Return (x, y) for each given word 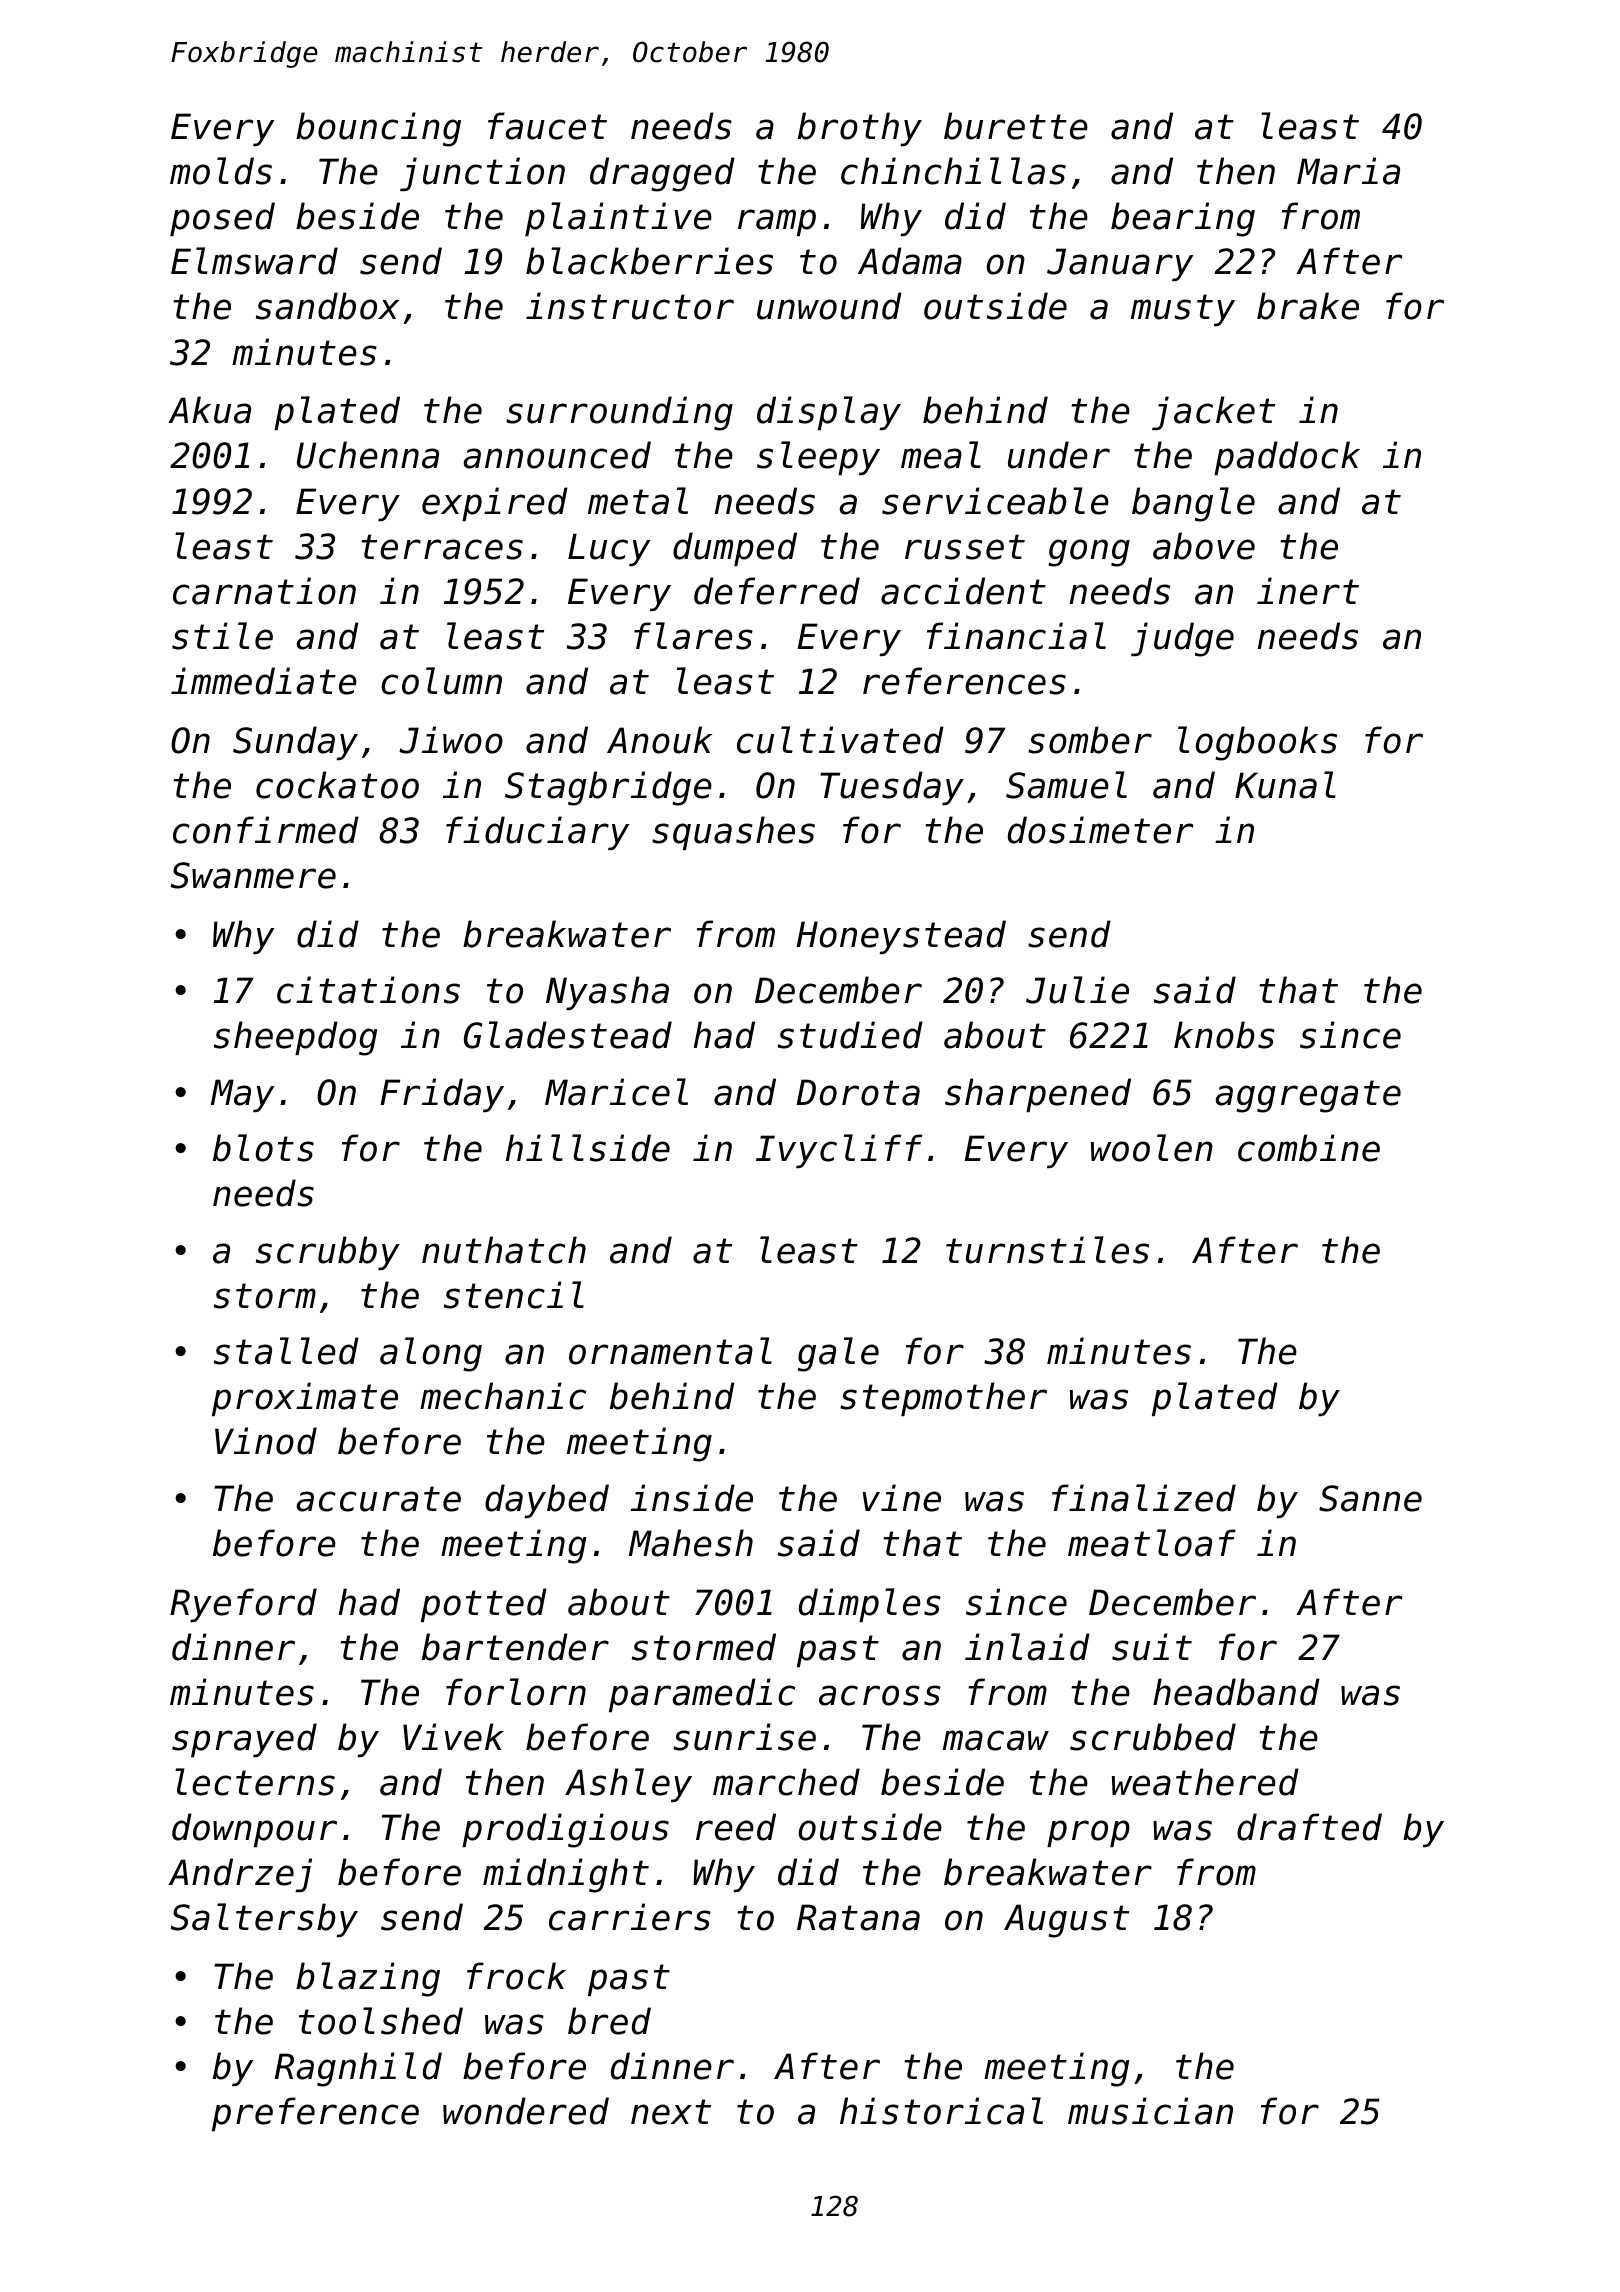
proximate (305, 1399)
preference (315, 2114)
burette (1016, 126)
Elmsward (254, 261)
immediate (264, 681)
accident (963, 591)
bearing (1183, 219)
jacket (1213, 413)
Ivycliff (839, 1151)
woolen (1152, 1148)
